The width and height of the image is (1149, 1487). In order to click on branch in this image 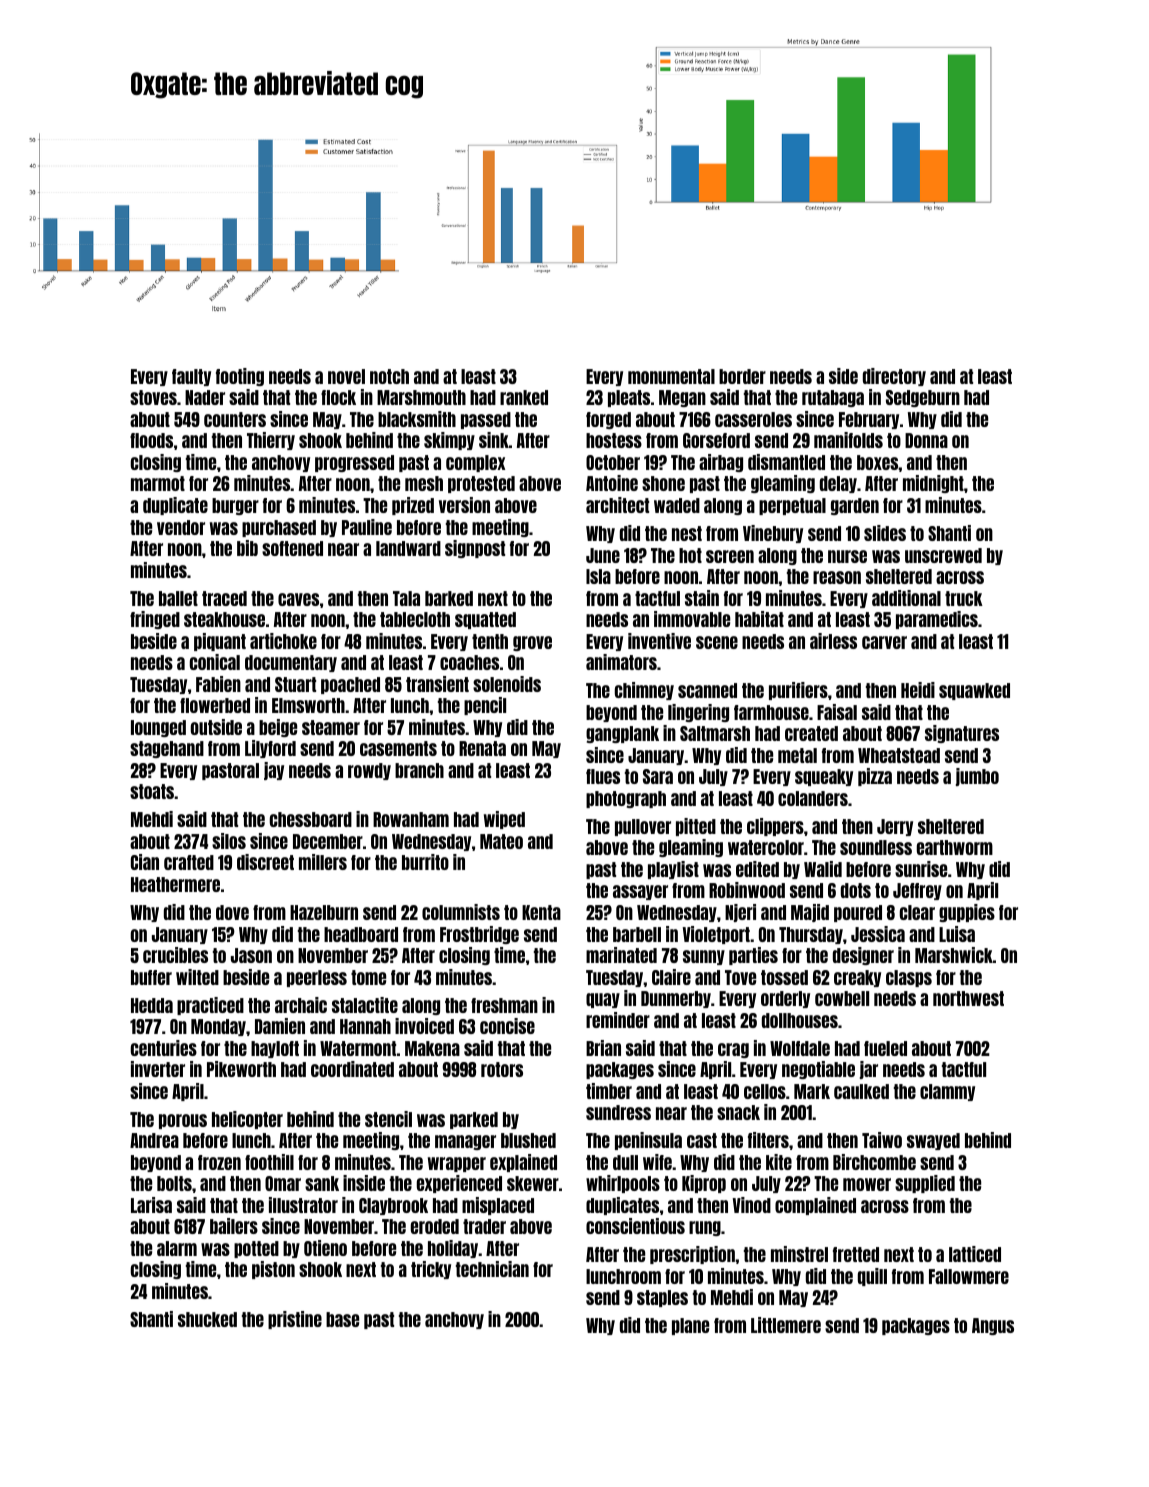, I will do `click(419, 770)`.
